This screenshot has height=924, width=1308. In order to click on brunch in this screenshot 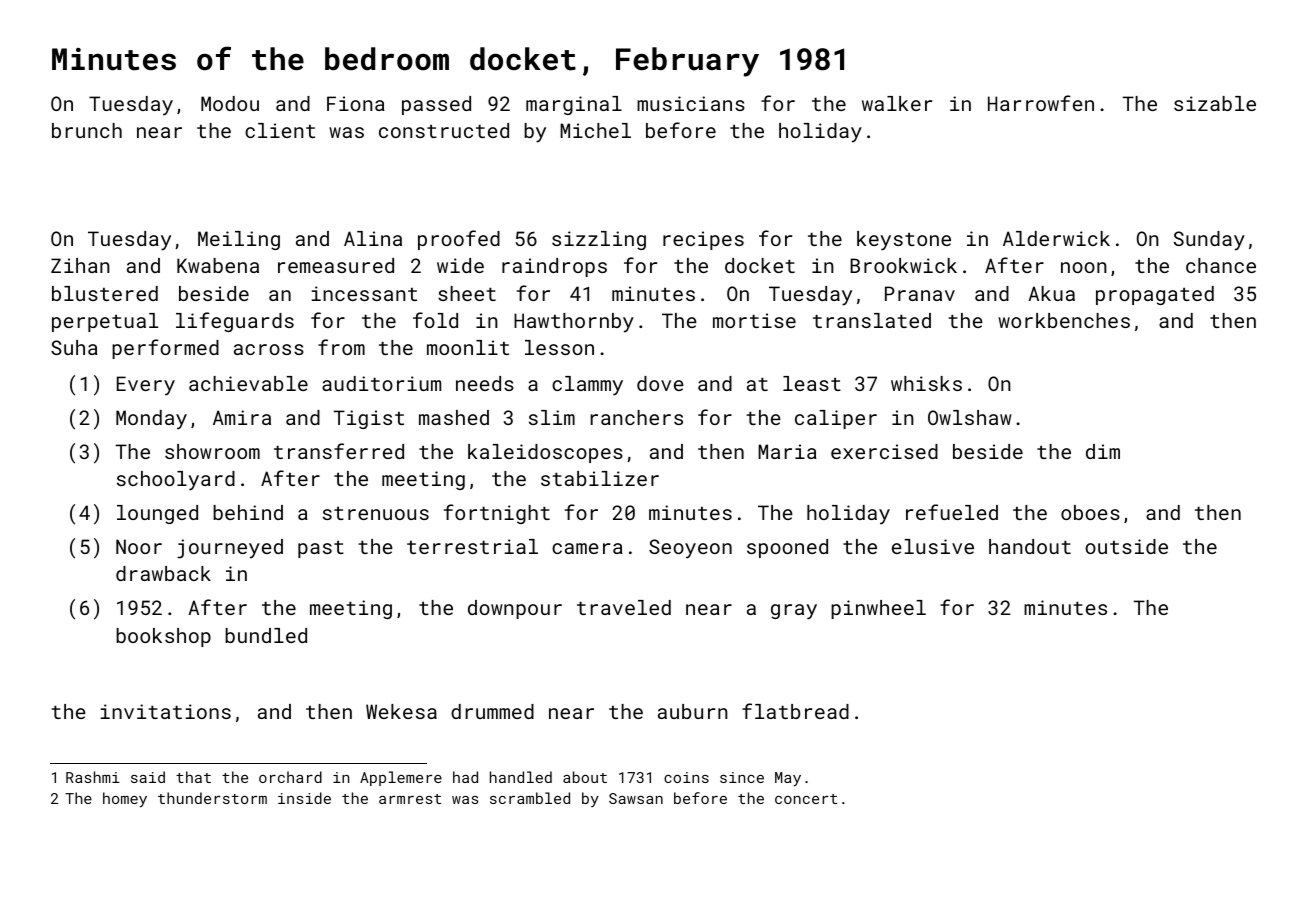, I will do `click(87, 130)`.
